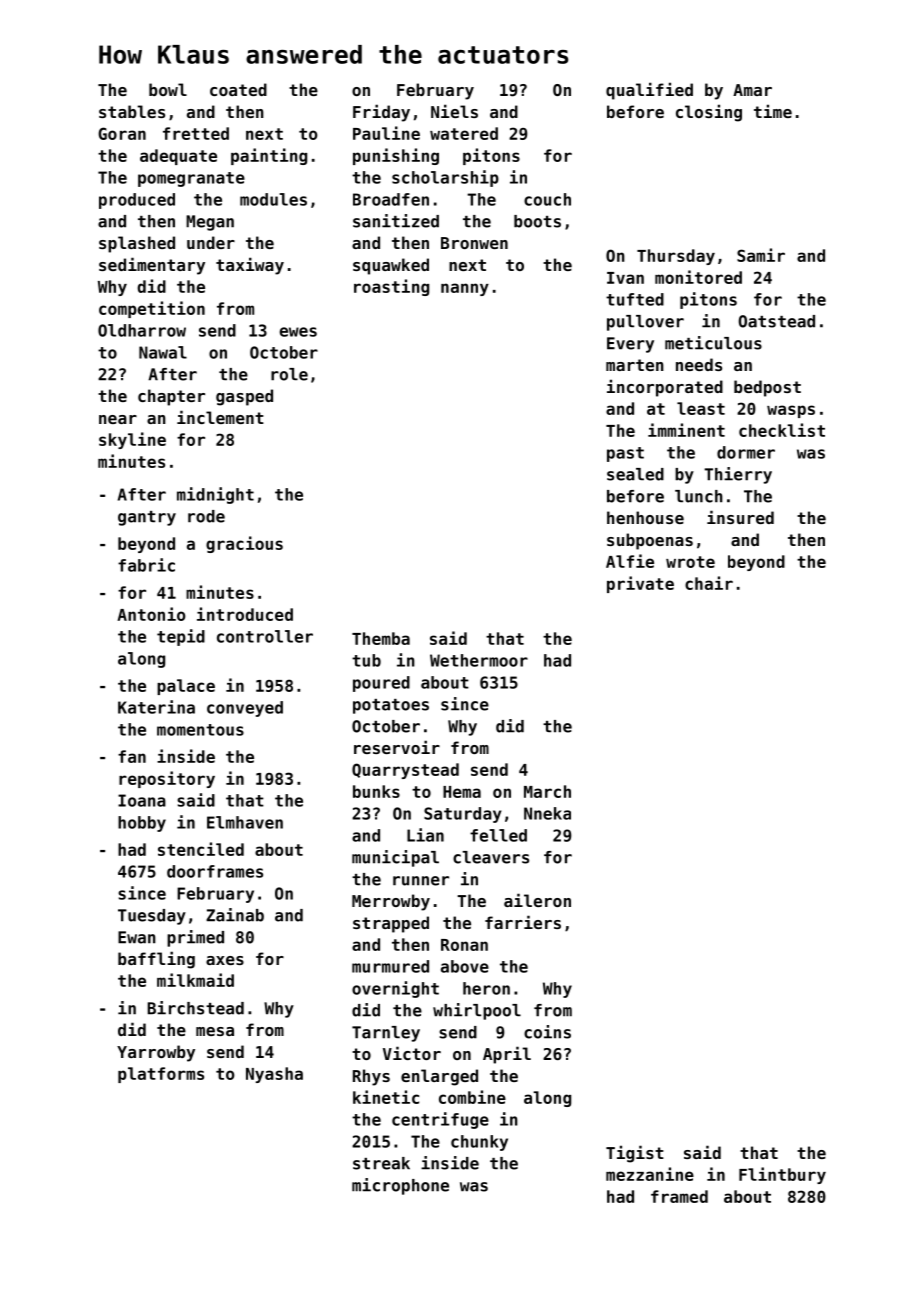 This page has width=924, height=1308. I want to click on adequate, so click(178, 157).
